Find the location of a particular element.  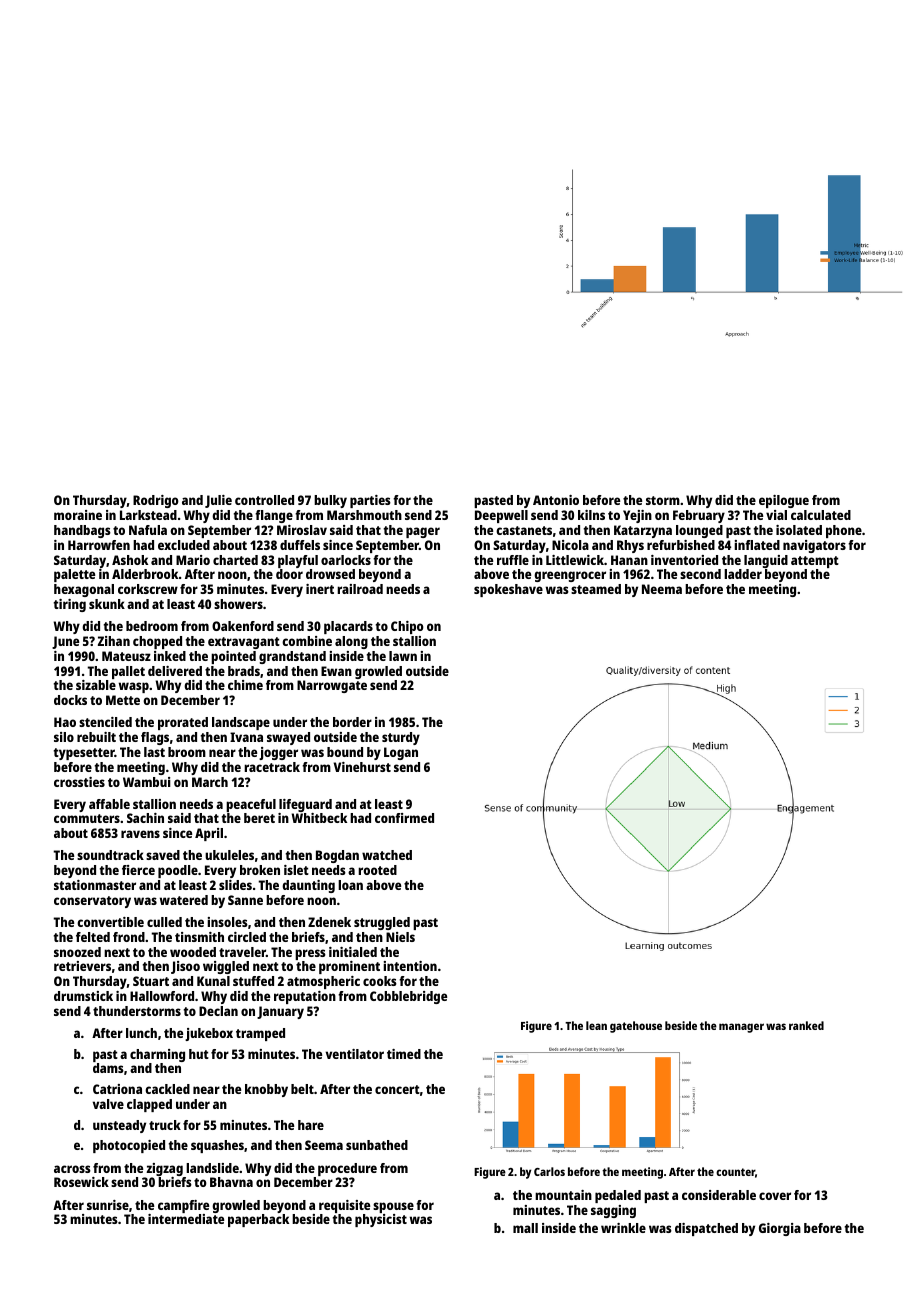

moraine is located at coordinates (78, 515).
